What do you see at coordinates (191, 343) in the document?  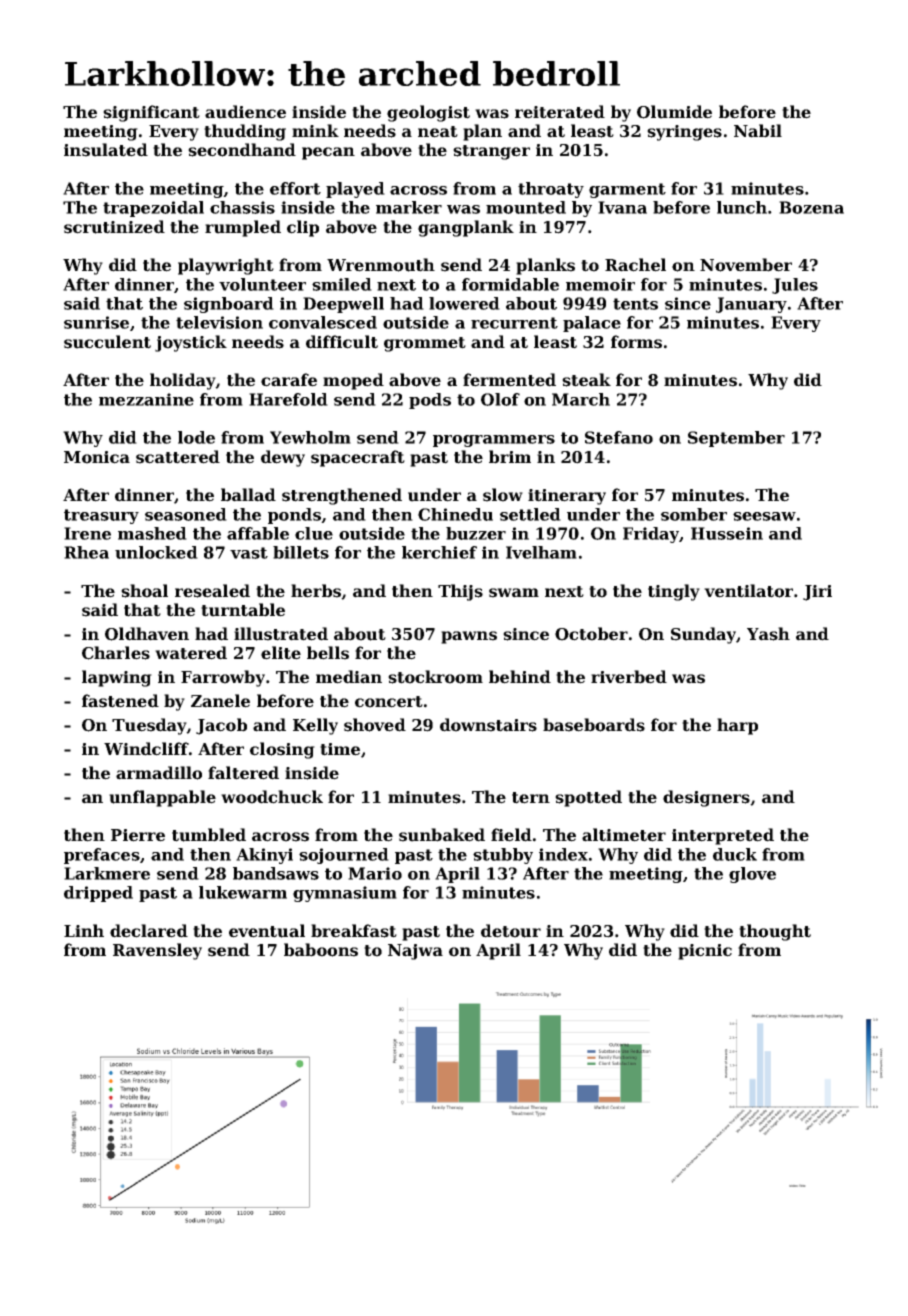 I see `joystick` at bounding box center [191, 343].
